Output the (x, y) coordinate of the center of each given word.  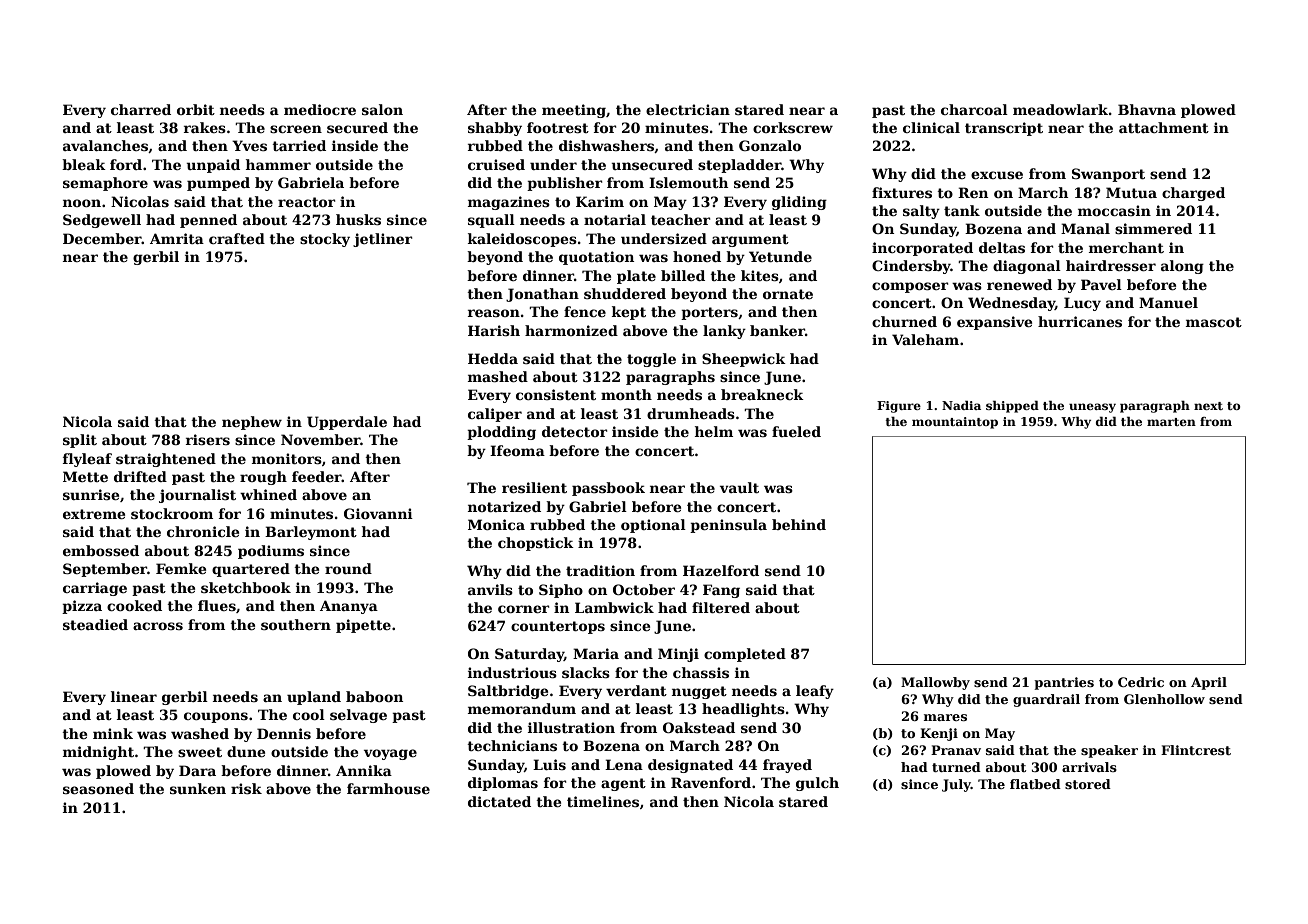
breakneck (762, 394)
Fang (721, 591)
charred (141, 109)
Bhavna (1147, 109)
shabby (495, 129)
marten (1171, 422)
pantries (1064, 683)
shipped (1012, 407)
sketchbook (246, 587)
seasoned (98, 788)
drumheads (691, 413)
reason (494, 313)
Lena (624, 764)
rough (263, 478)
